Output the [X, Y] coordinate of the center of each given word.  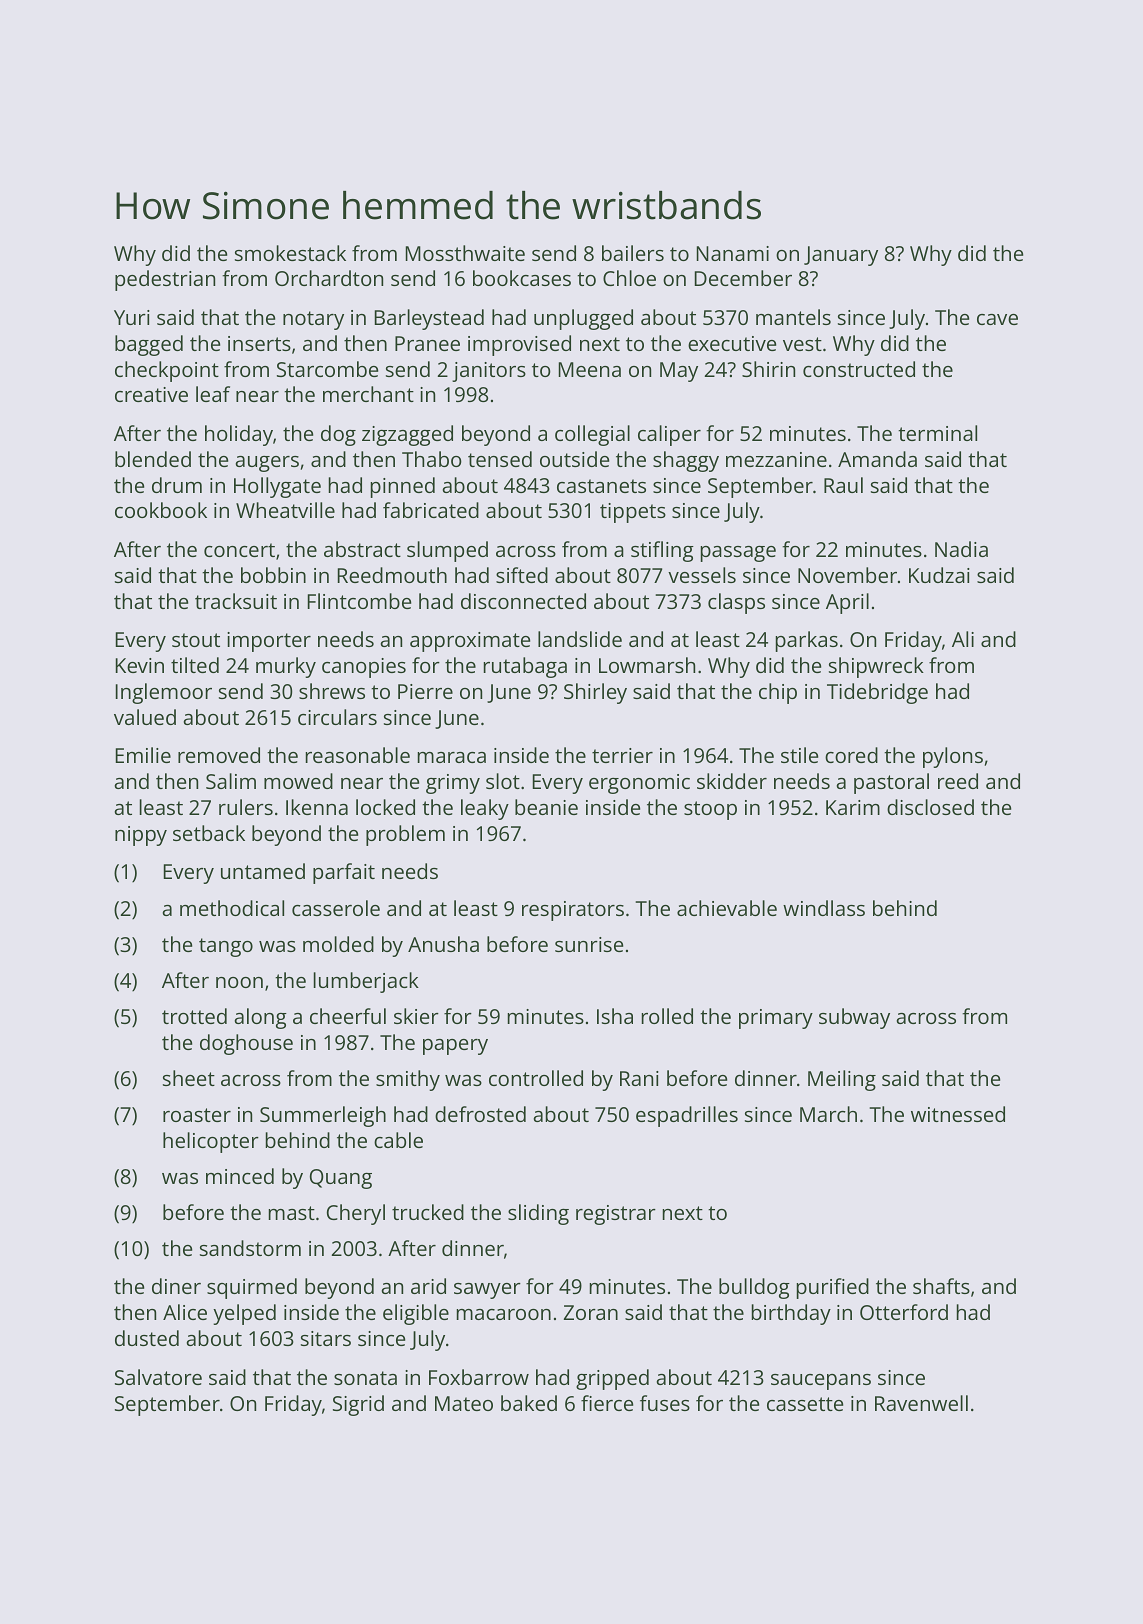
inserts [259, 343]
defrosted [480, 1114]
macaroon [504, 1314]
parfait [344, 873]
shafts [941, 1286]
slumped [447, 551]
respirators [573, 911]
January [841, 256]
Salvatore [158, 1377]
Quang [341, 1179]
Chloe [629, 278]
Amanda [877, 459]
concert [239, 550]
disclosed [930, 807]
